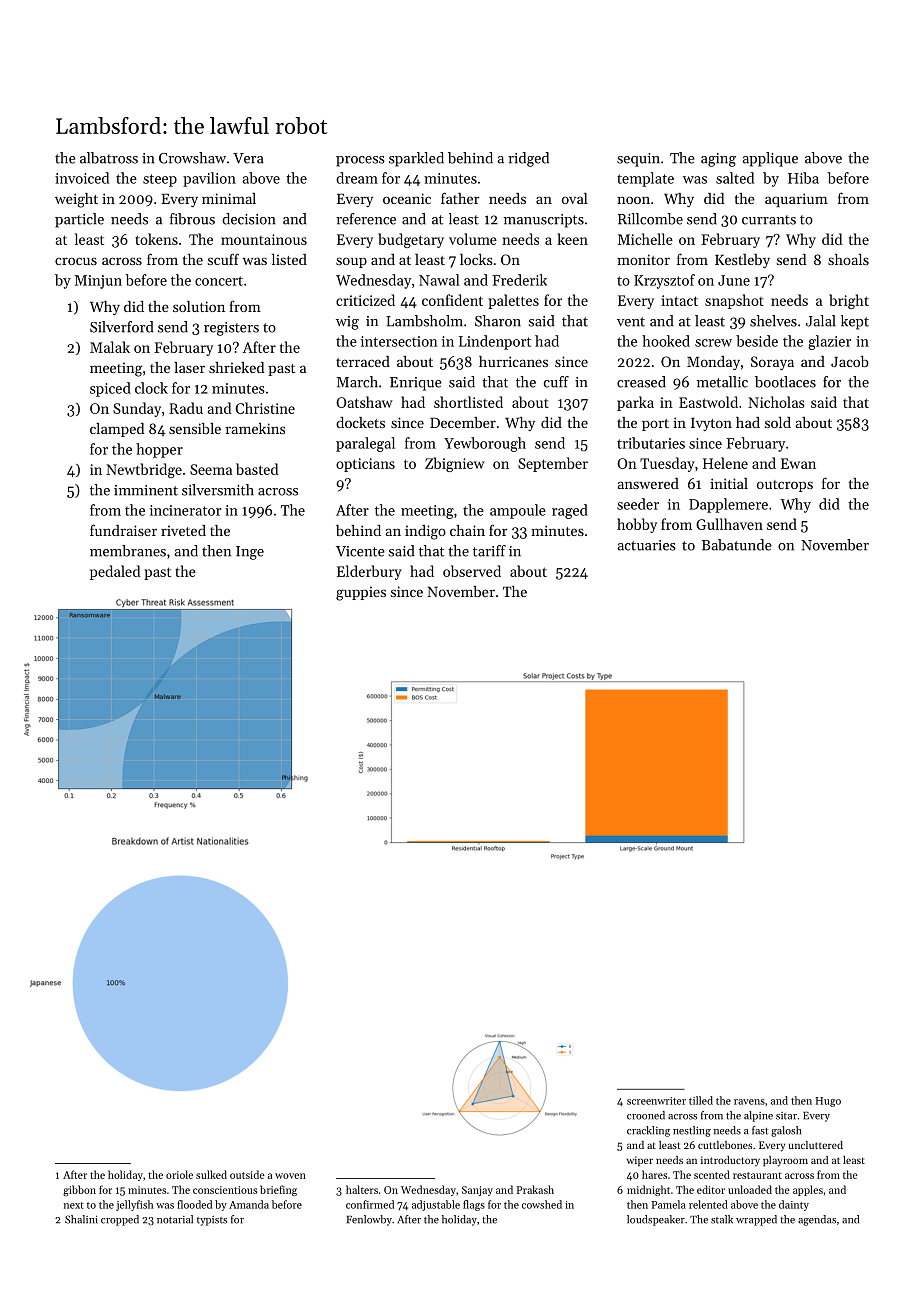  I want to click on fundraiser, so click(123, 530).
